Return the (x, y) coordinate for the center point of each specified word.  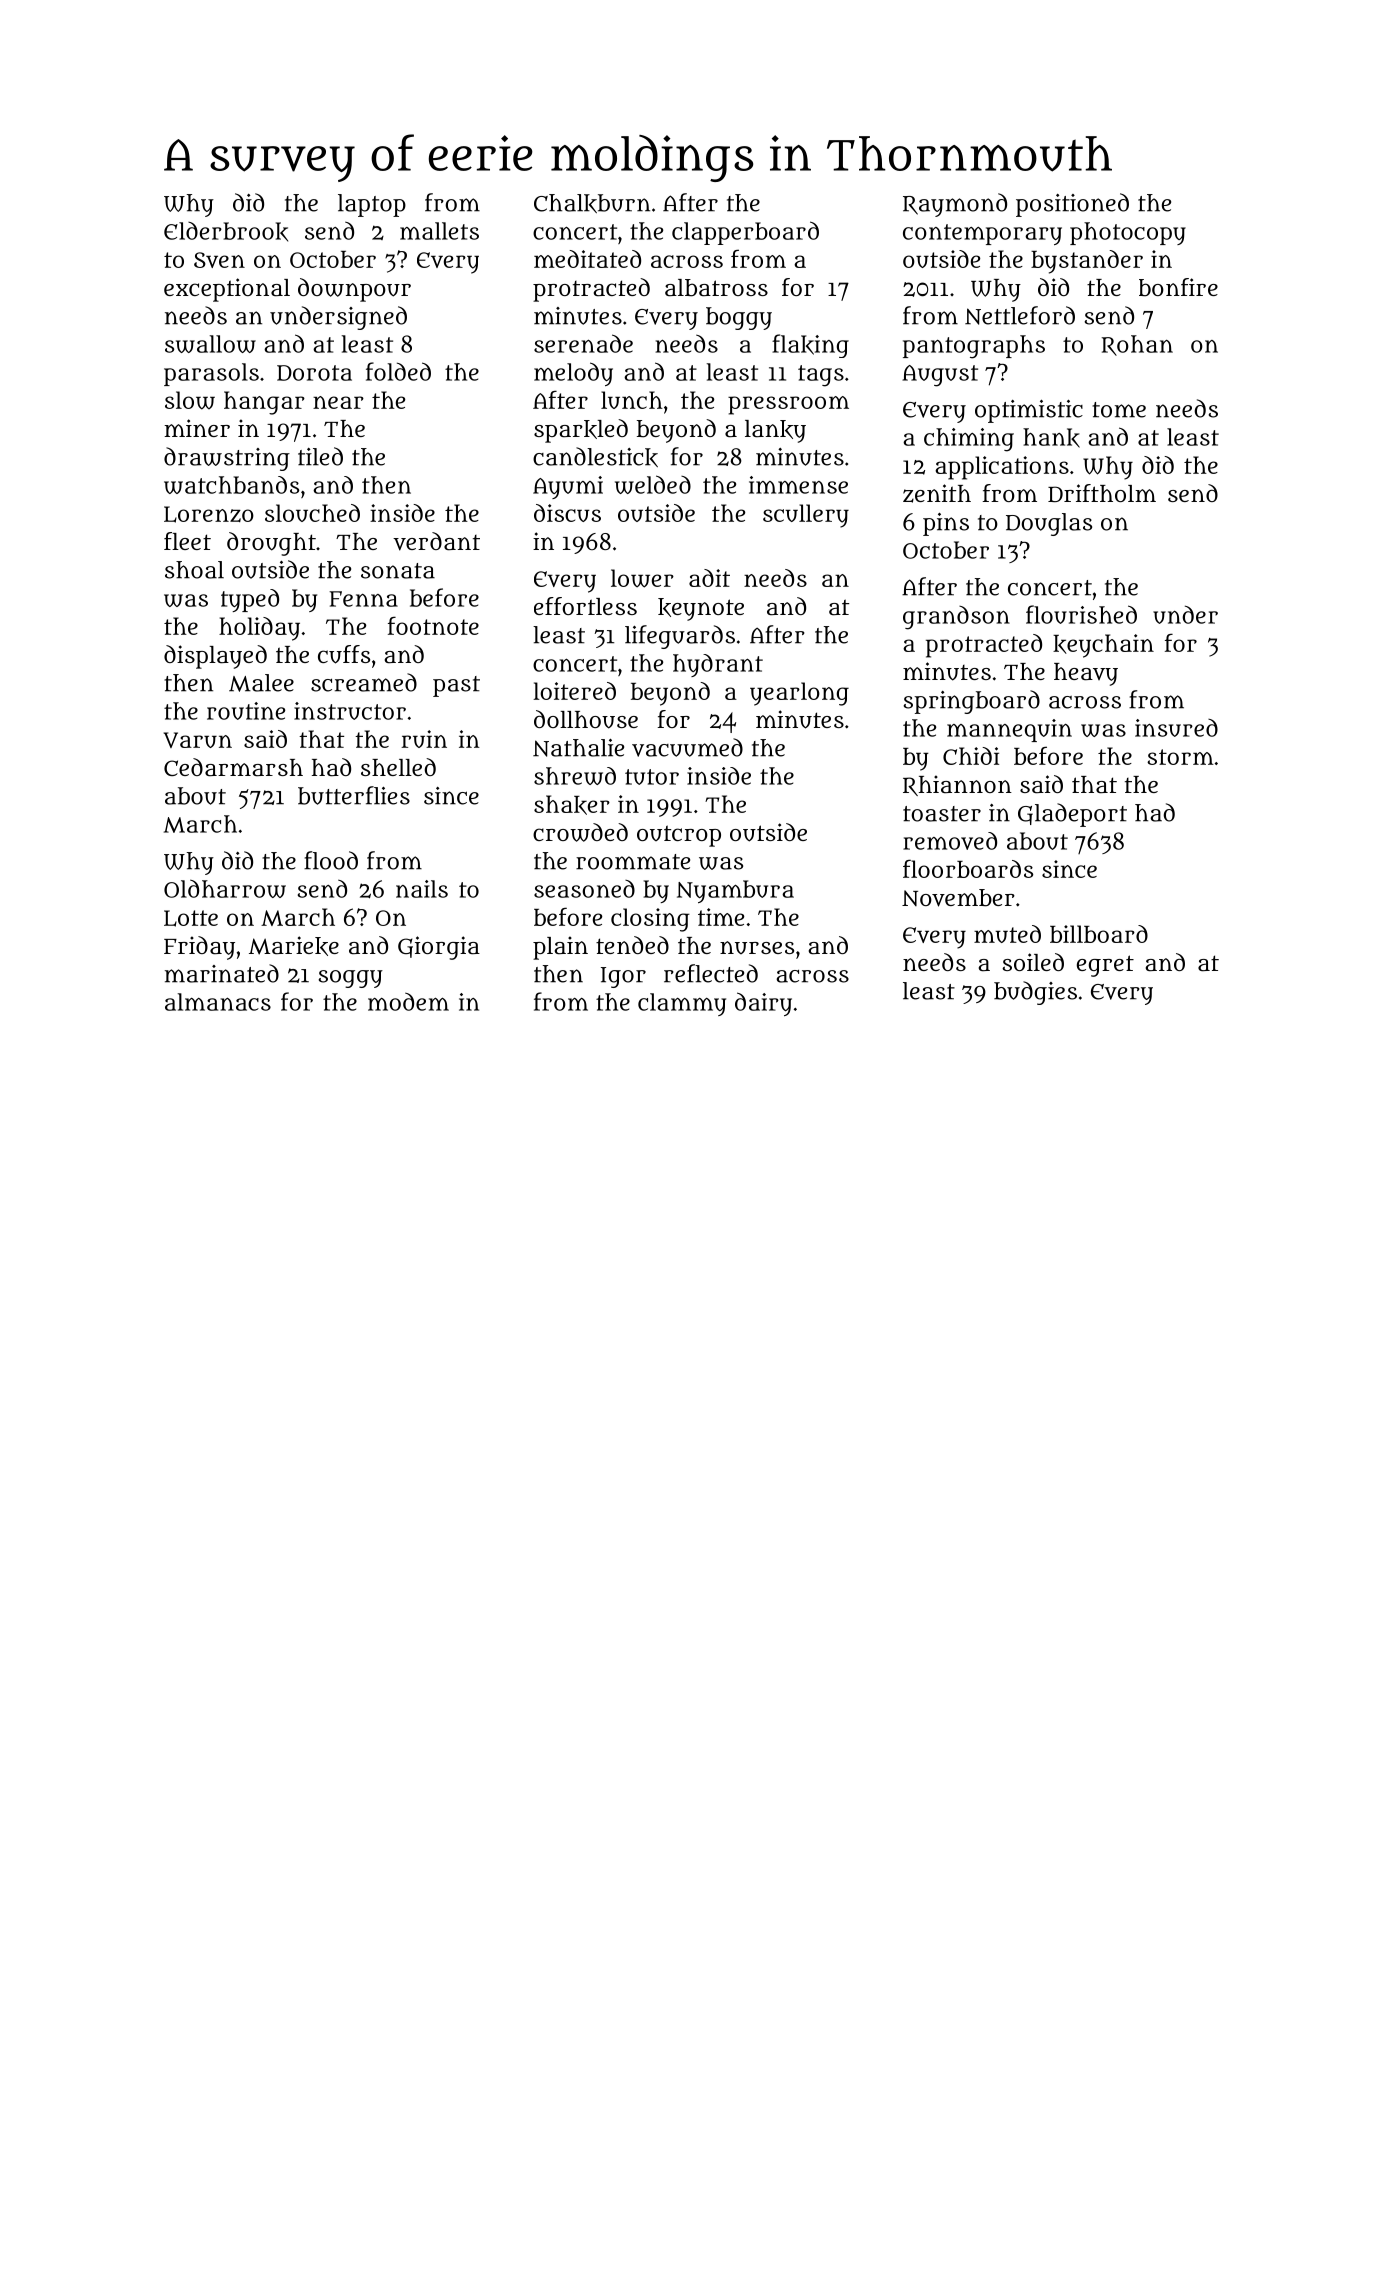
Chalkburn (592, 203)
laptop (372, 205)
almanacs (218, 1002)
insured (1176, 728)
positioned (1072, 205)
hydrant (718, 665)
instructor (350, 711)
